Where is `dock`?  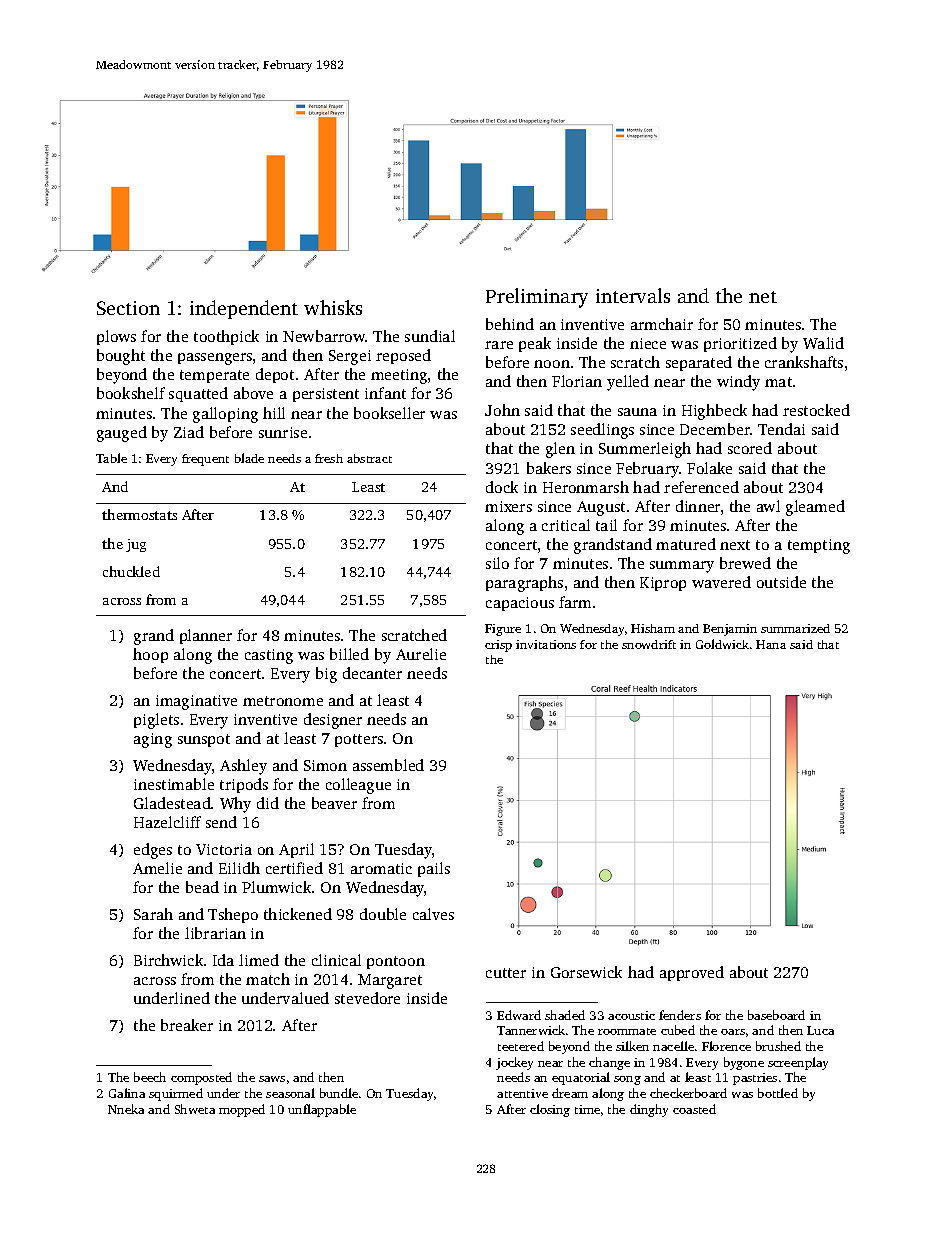 dock is located at coordinates (502, 487).
